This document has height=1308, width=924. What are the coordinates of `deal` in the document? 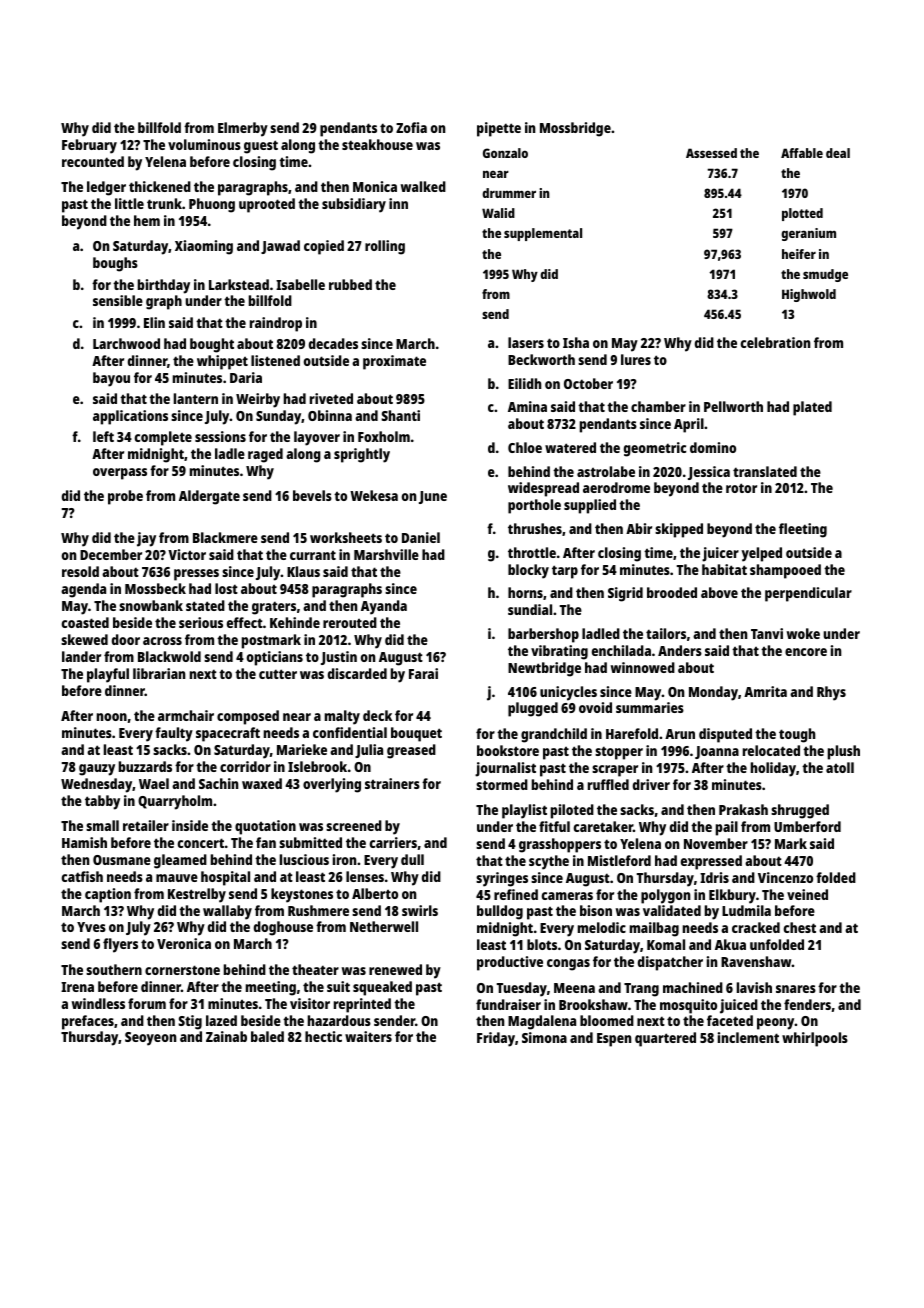 It's located at (838, 153).
